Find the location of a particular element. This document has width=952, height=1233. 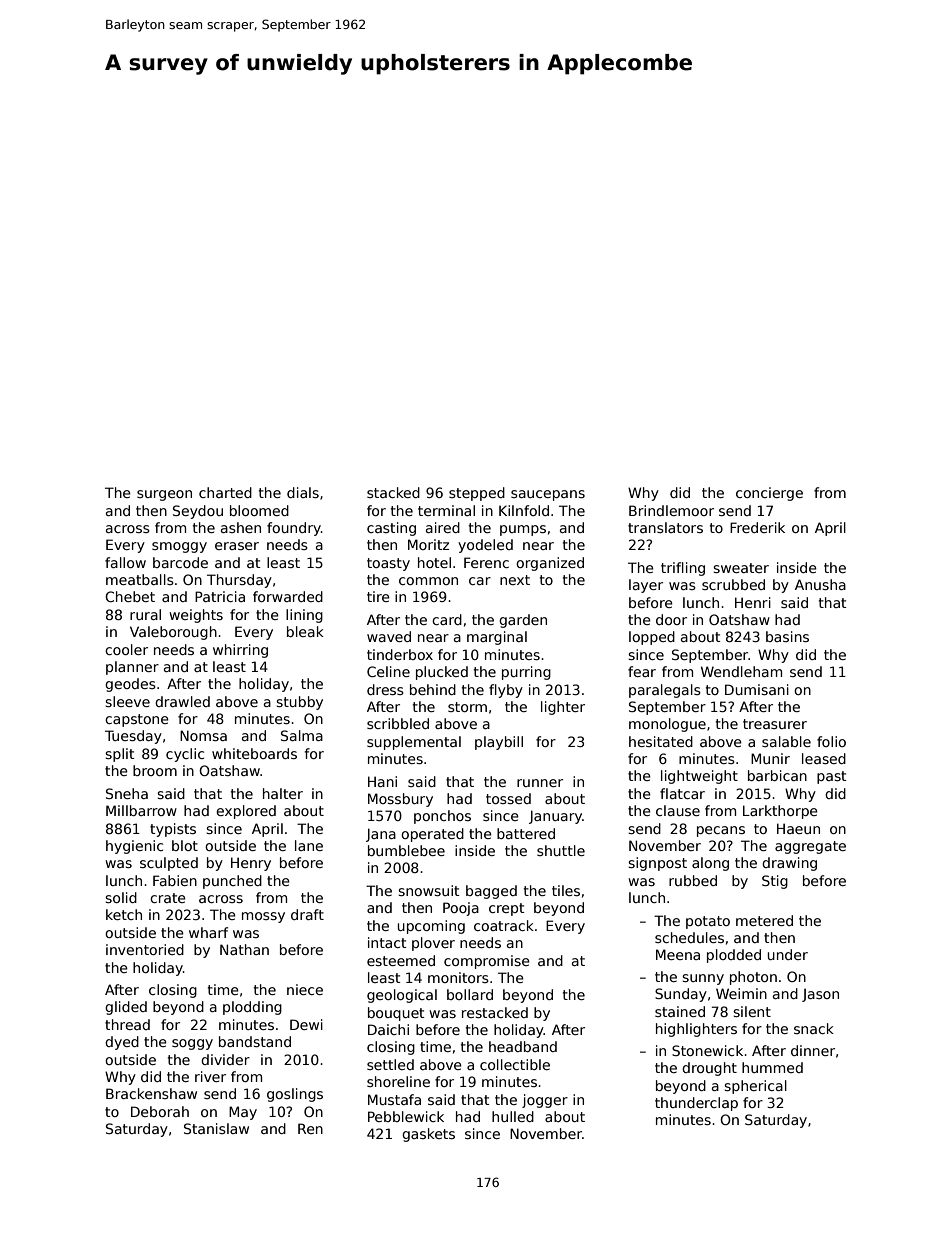

barcode is located at coordinates (180, 562).
